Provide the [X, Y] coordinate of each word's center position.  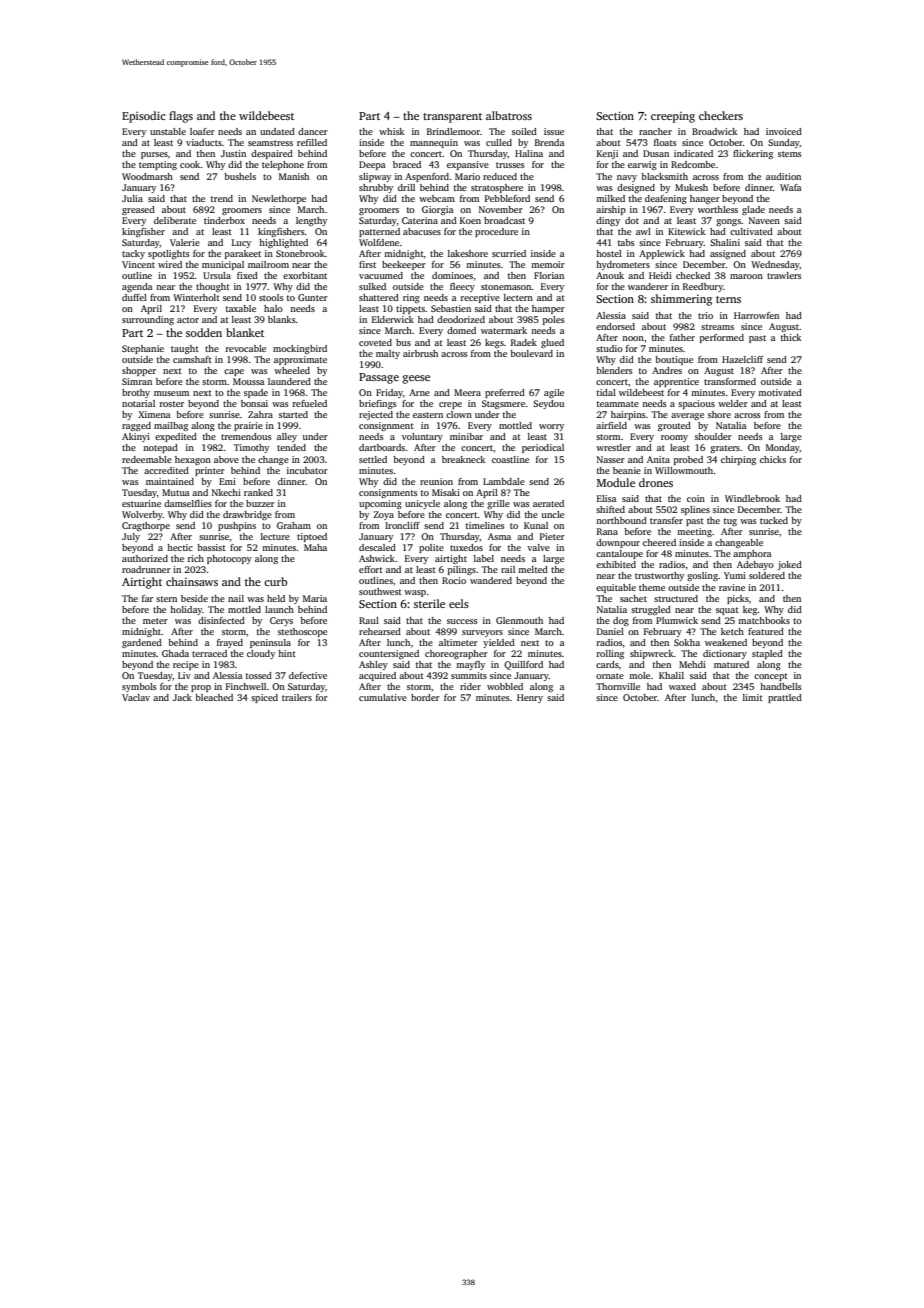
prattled [785, 698]
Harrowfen [756, 315]
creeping [673, 117]
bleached [214, 697]
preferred [505, 393]
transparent [452, 118]
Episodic [144, 117]
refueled [310, 403]
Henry [530, 698]
